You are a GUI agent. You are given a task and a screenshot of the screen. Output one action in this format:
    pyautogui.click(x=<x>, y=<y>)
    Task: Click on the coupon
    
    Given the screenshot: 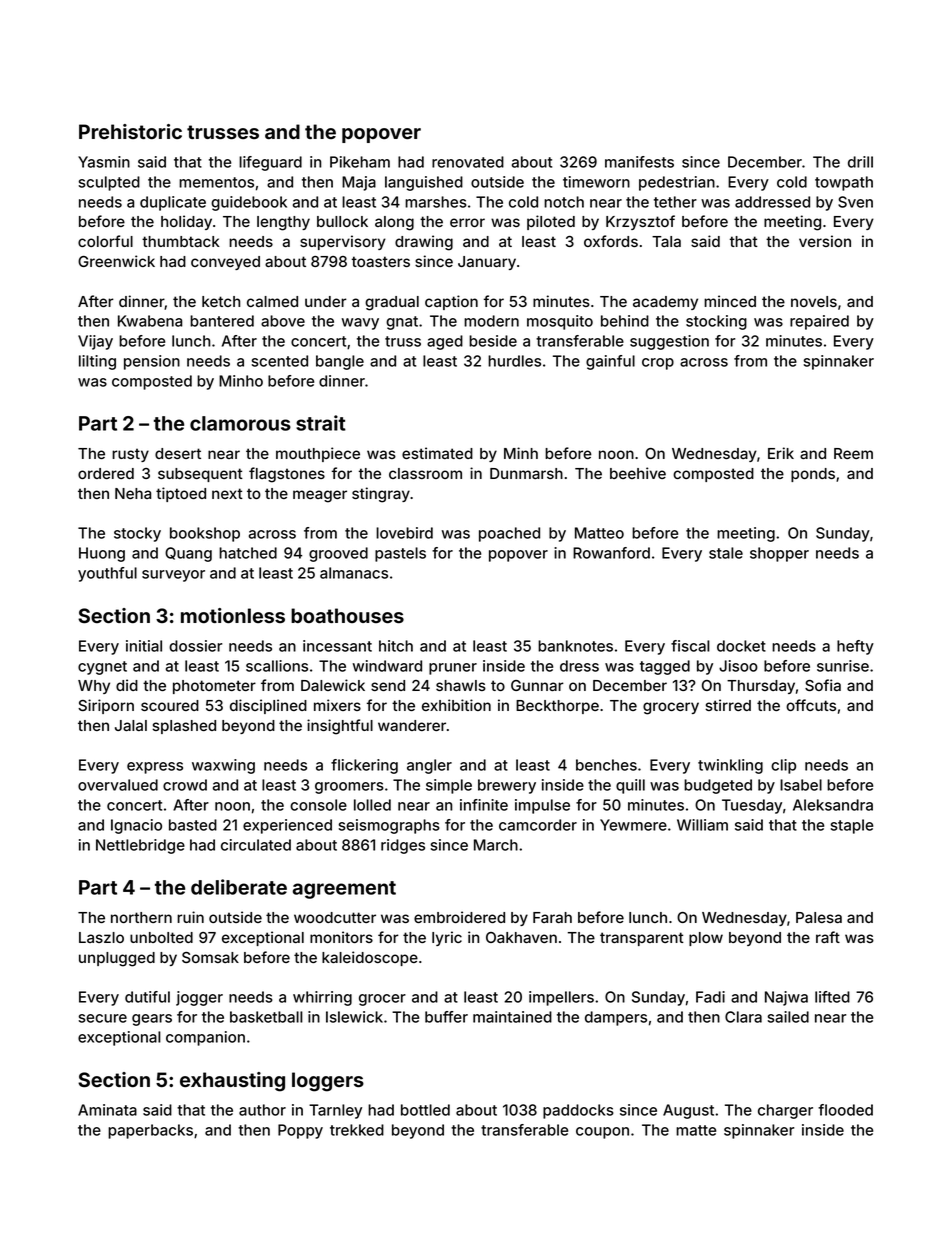 What is the action you would take?
    pyautogui.click(x=602, y=1133)
